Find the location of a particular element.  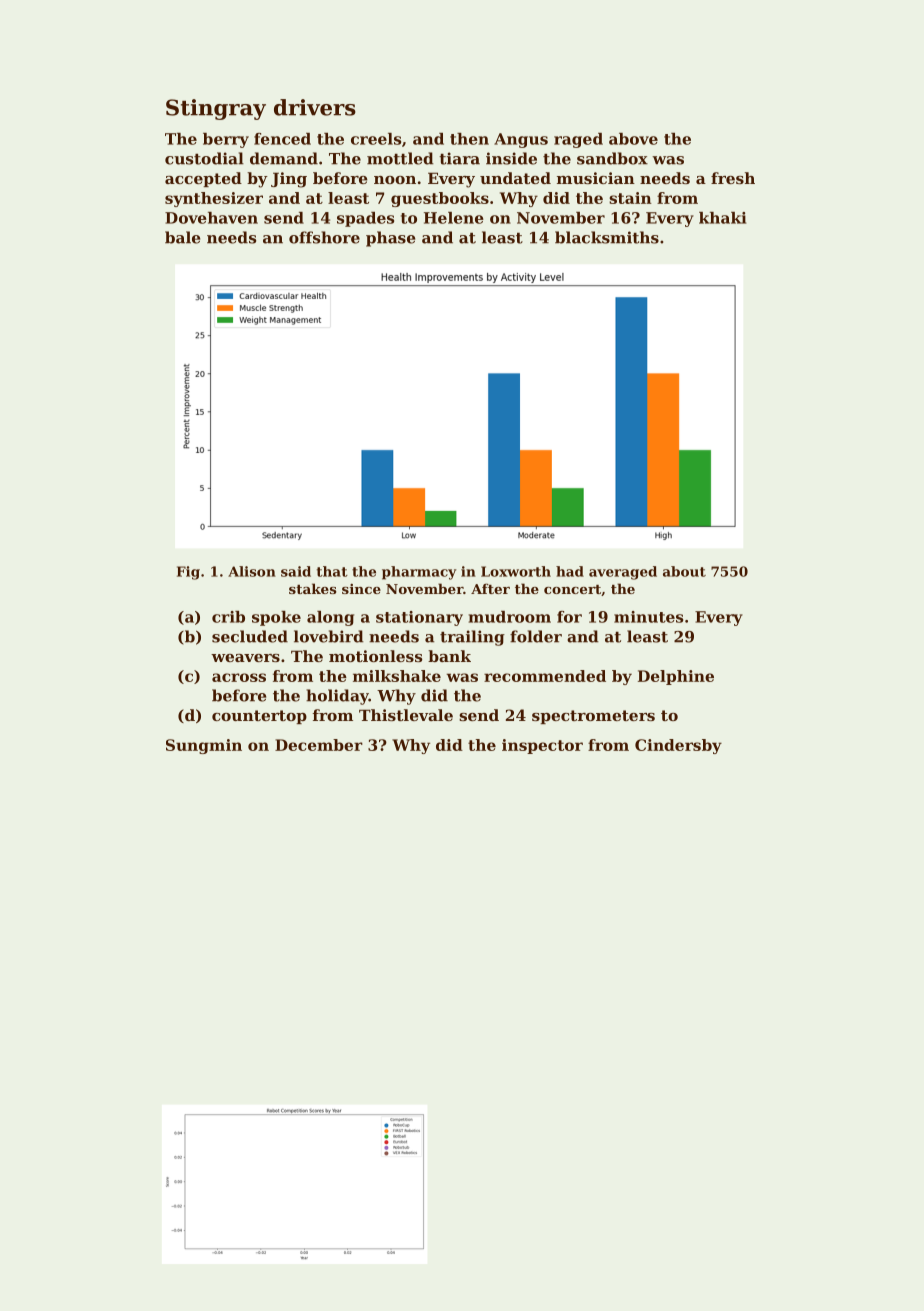

bale is located at coordinates (182, 237).
